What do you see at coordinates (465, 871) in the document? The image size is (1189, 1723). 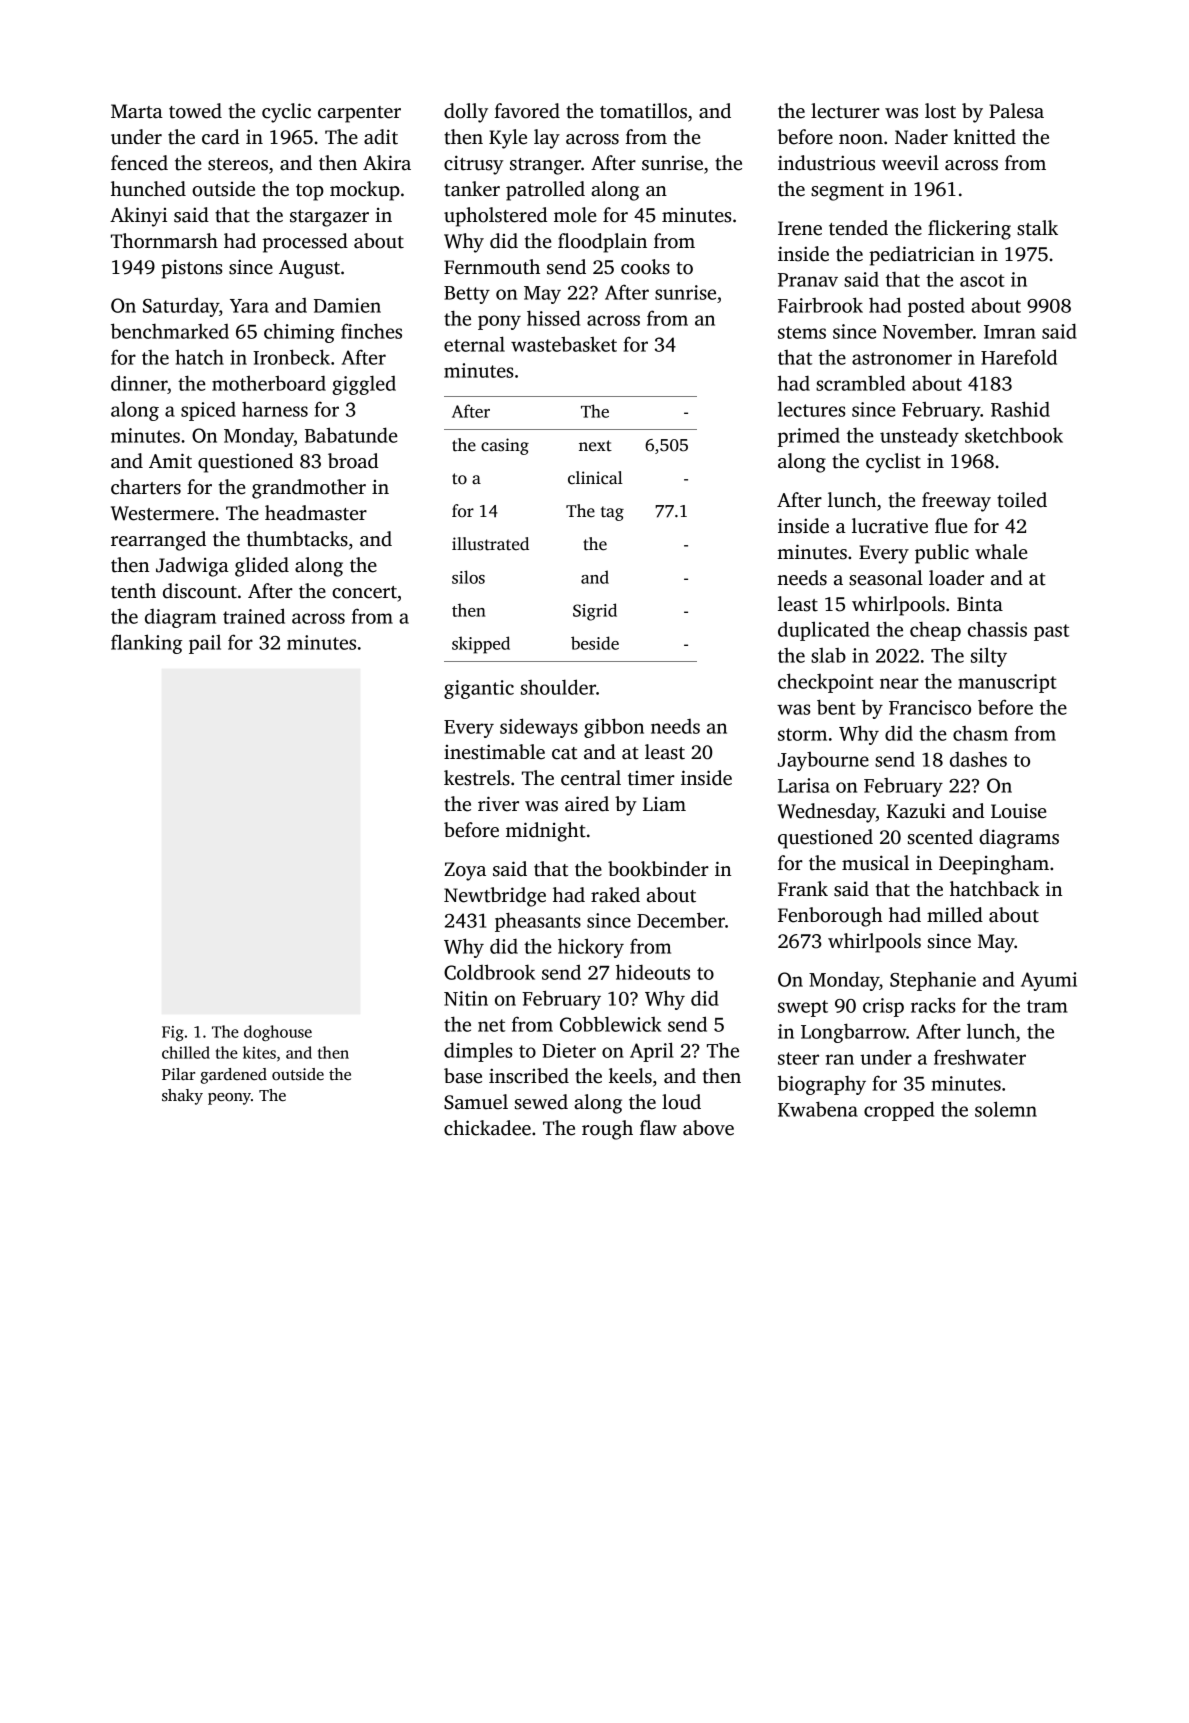 I see `Zoya` at bounding box center [465, 871].
